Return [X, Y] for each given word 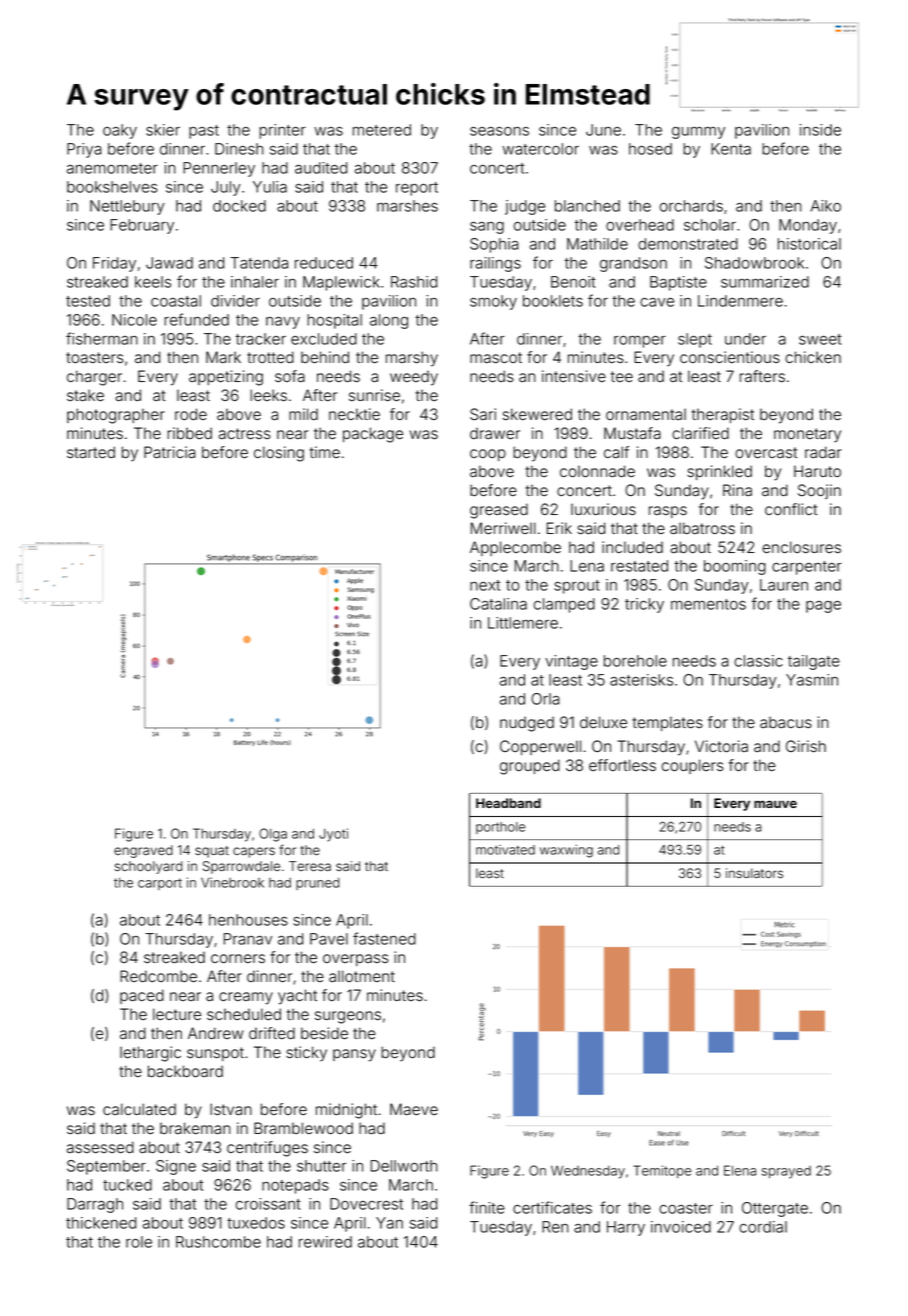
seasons [499, 131]
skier [163, 130]
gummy [698, 132]
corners [238, 959]
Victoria [721, 746]
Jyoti [333, 835]
